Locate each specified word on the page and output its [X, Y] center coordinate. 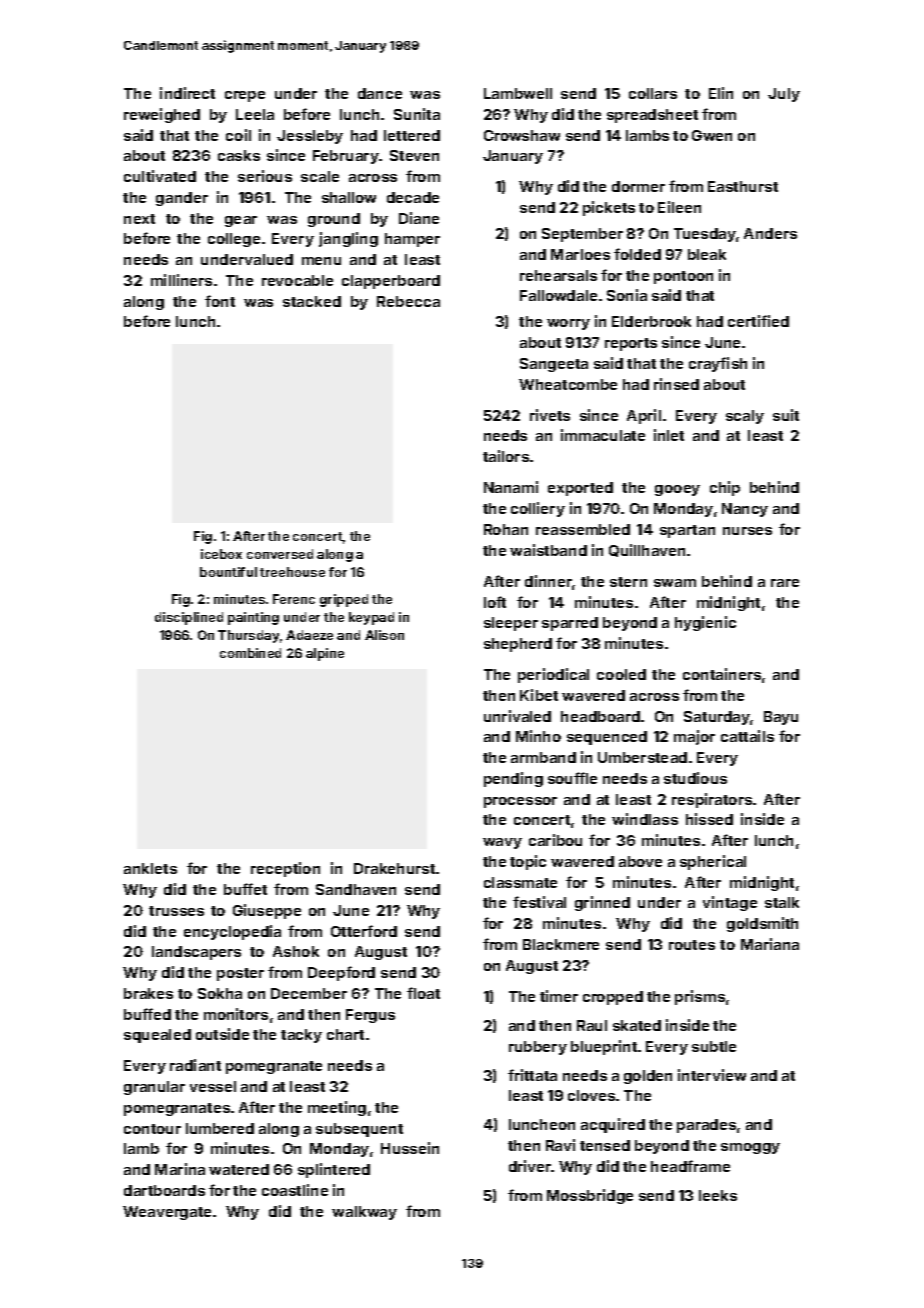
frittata [532, 1075]
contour [152, 1129]
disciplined [189, 618]
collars [653, 93]
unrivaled [517, 716]
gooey [677, 490]
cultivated [160, 176]
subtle [714, 1046]
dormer [638, 186]
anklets [150, 868]
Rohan [506, 529]
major [694, 737]
